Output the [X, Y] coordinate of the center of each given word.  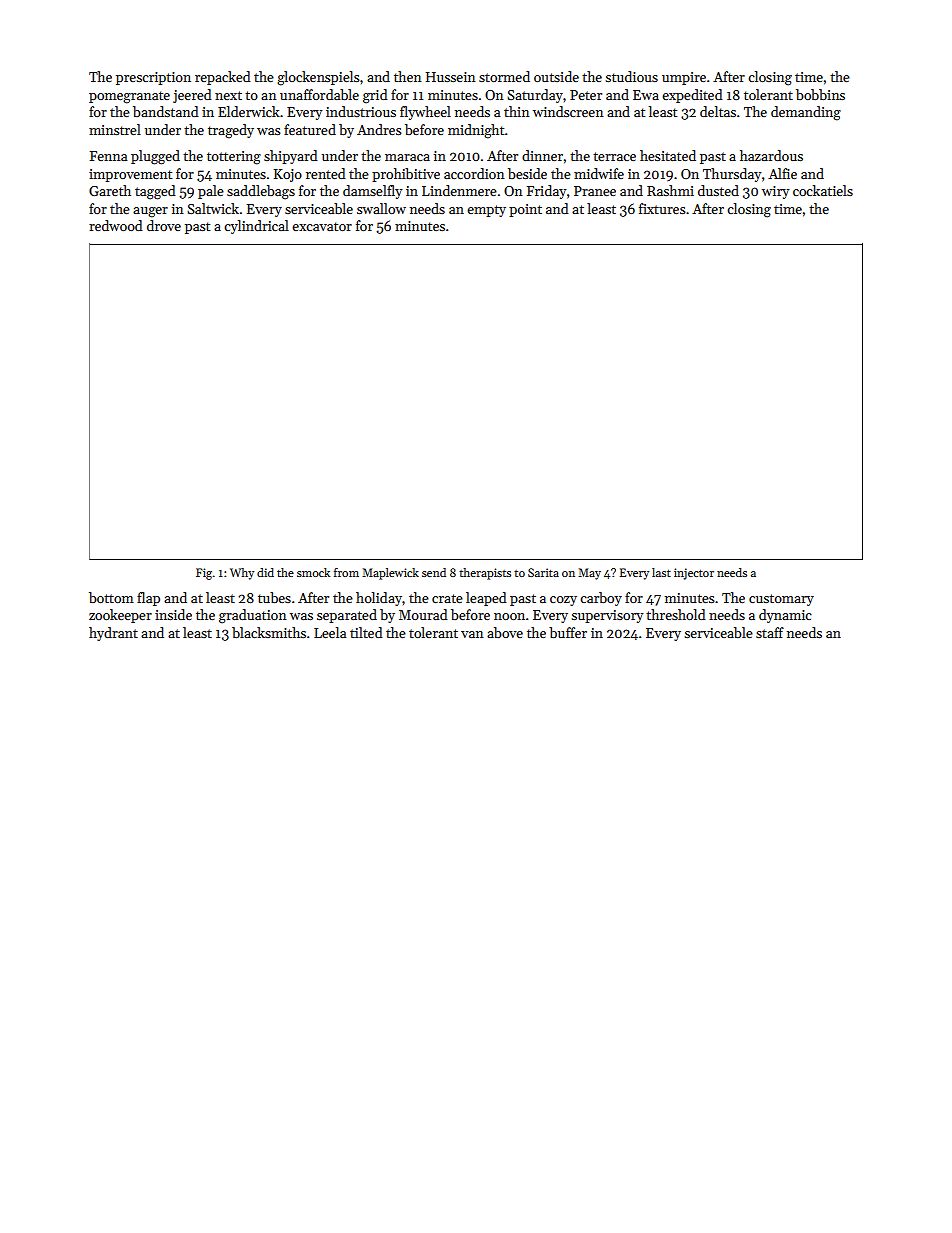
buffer [568, 632]
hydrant [113, 634]
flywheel [425, 113]
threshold [676, 614]
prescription [153, 78]
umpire [684, 78]
